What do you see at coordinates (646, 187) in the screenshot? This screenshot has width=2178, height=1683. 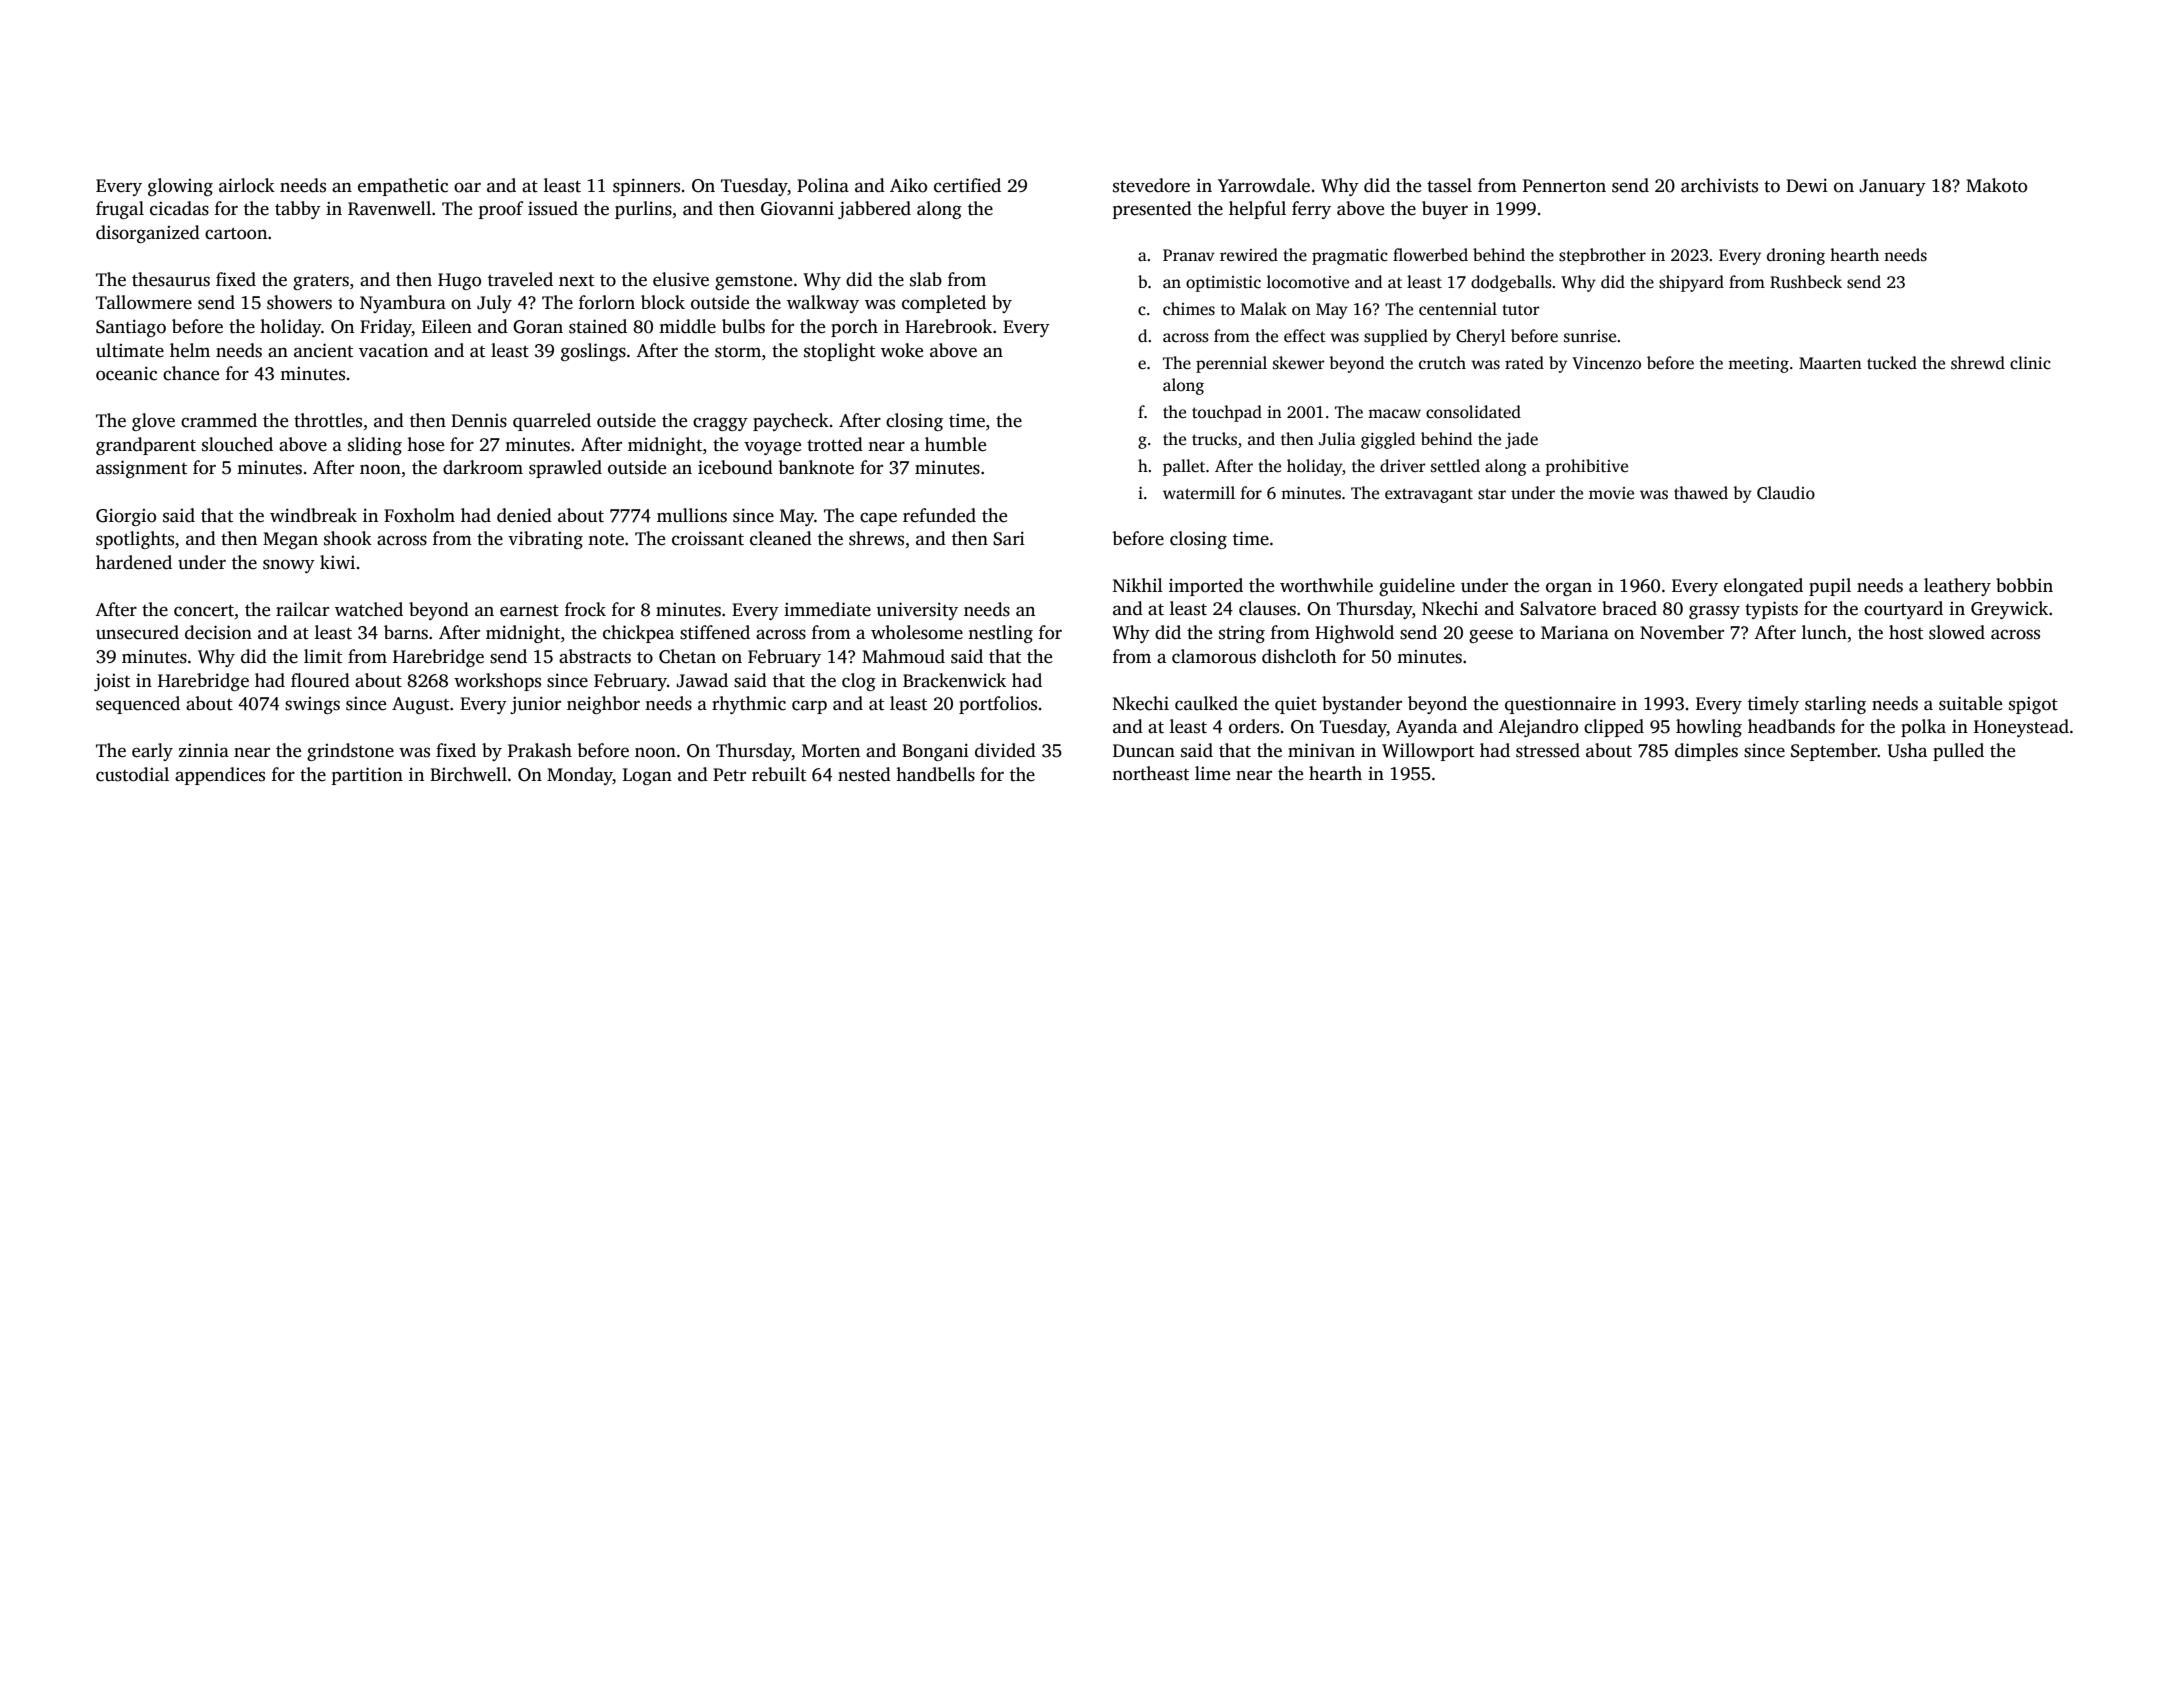 I see `spinners` at bounding box center [646, 187].
